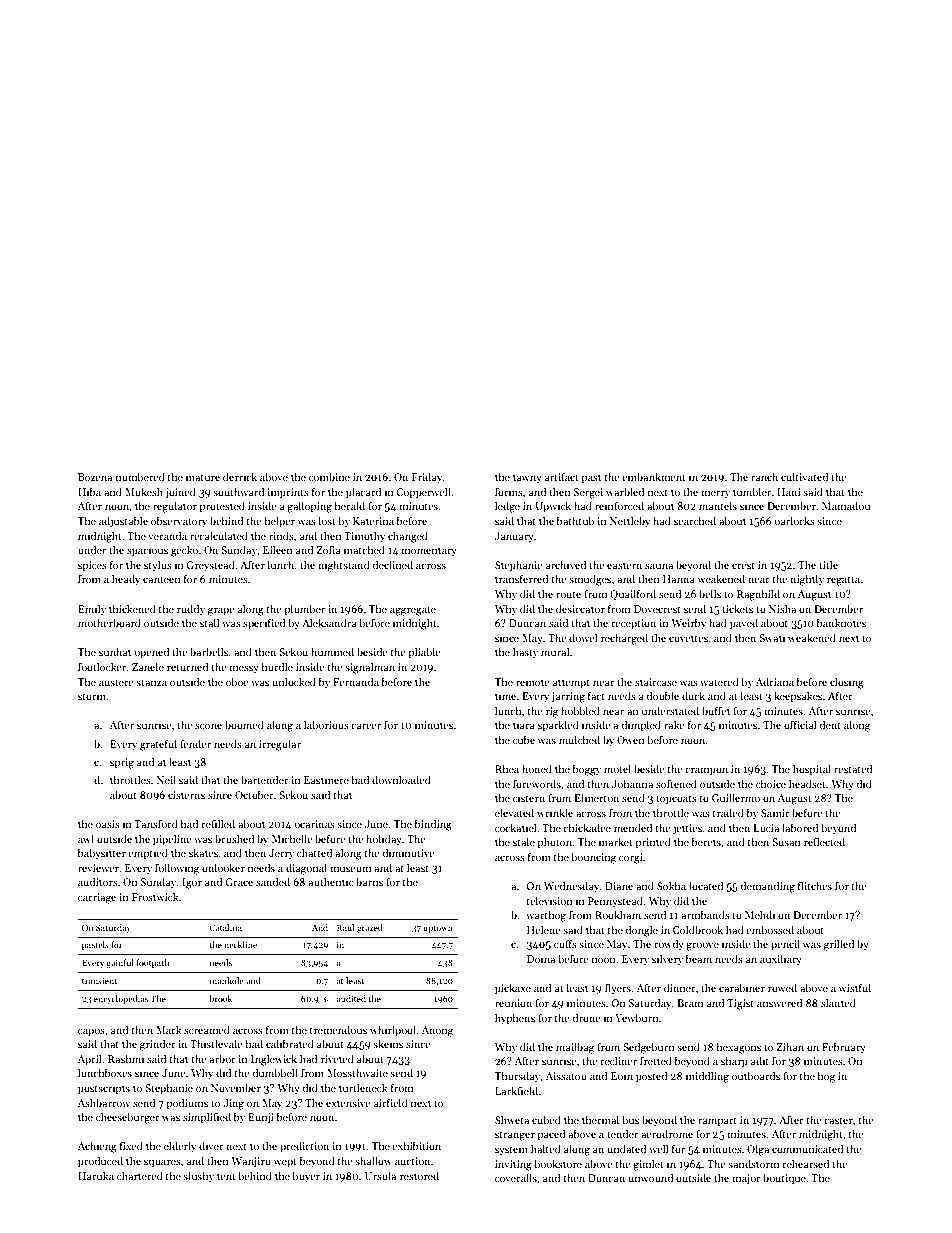  What do you see at coordinates (96, 1175) in the page?
I see `Haruka` at bounding box center [96, 1175].
